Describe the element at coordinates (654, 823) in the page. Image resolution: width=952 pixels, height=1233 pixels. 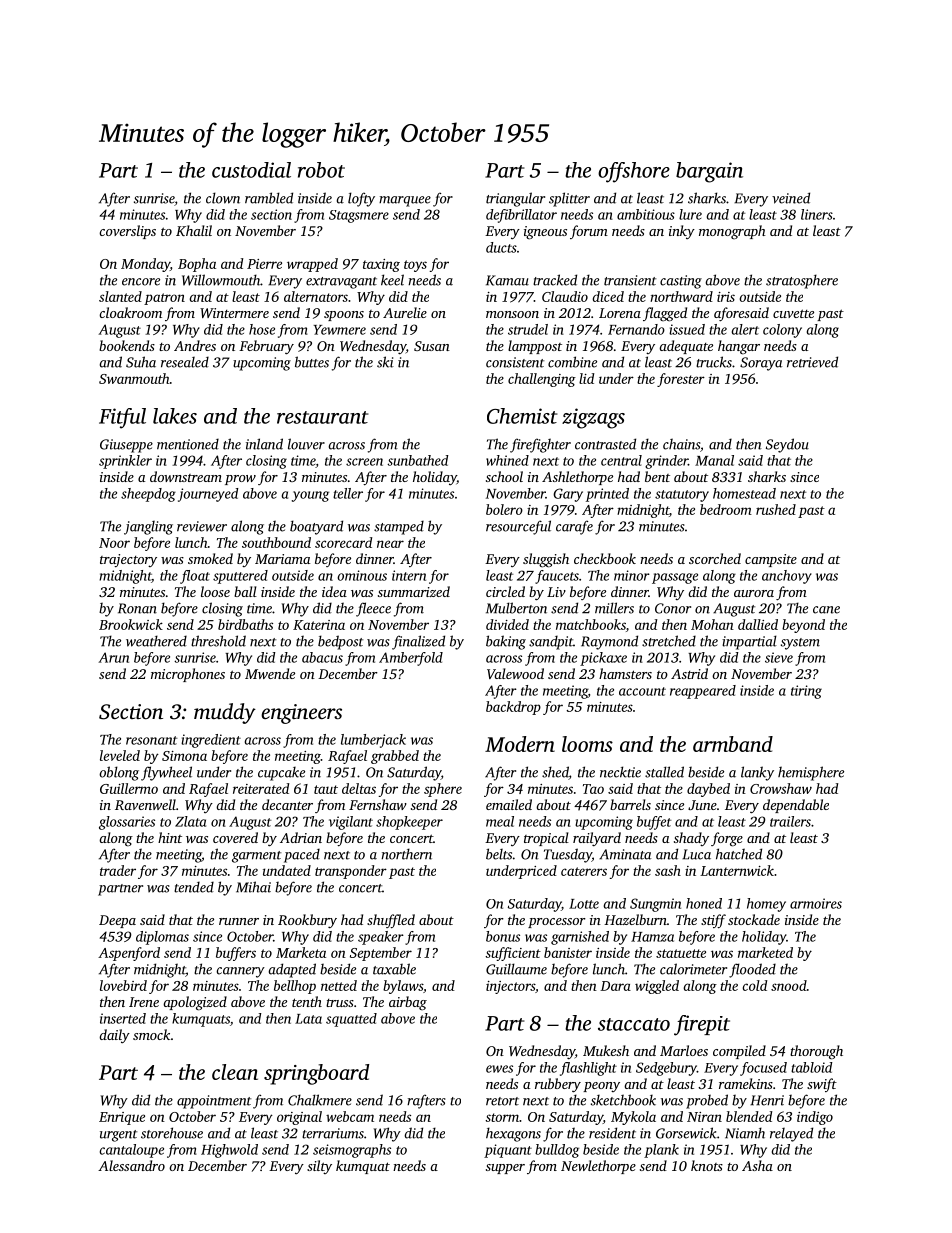
I see `buffet` at that location.
